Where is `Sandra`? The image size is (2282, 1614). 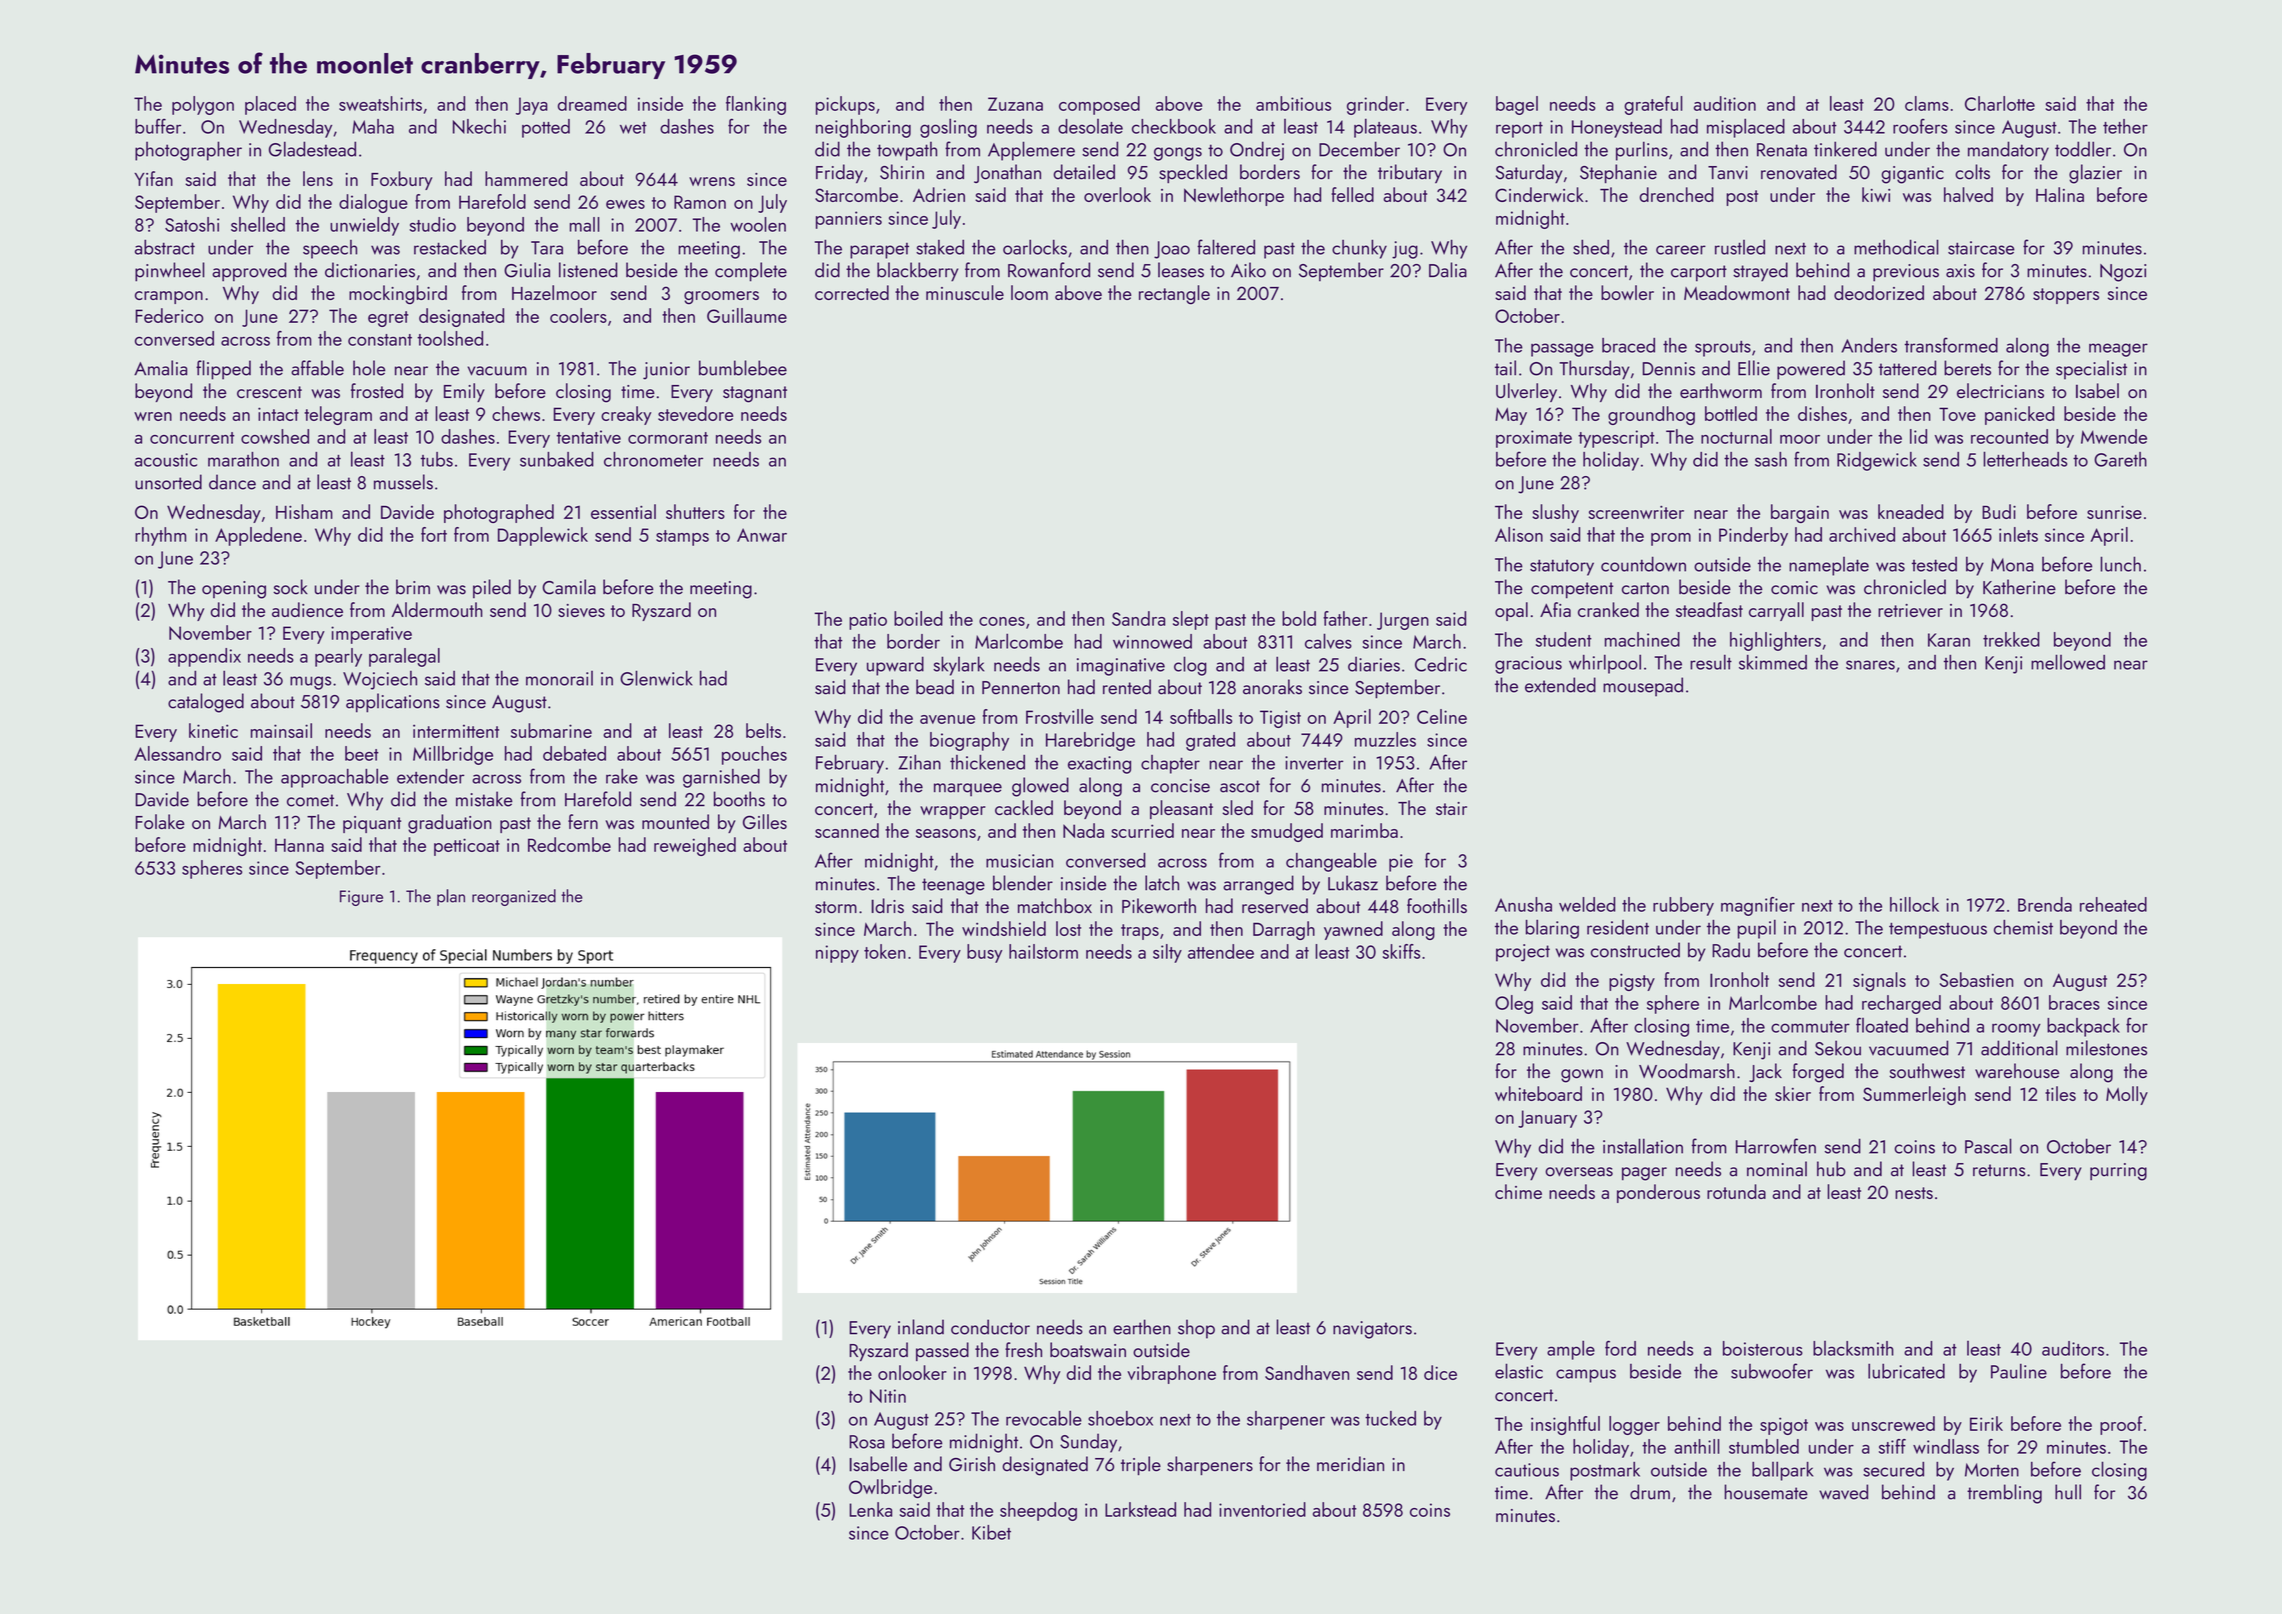
Sandra is located at coordinates (1138, 618).
